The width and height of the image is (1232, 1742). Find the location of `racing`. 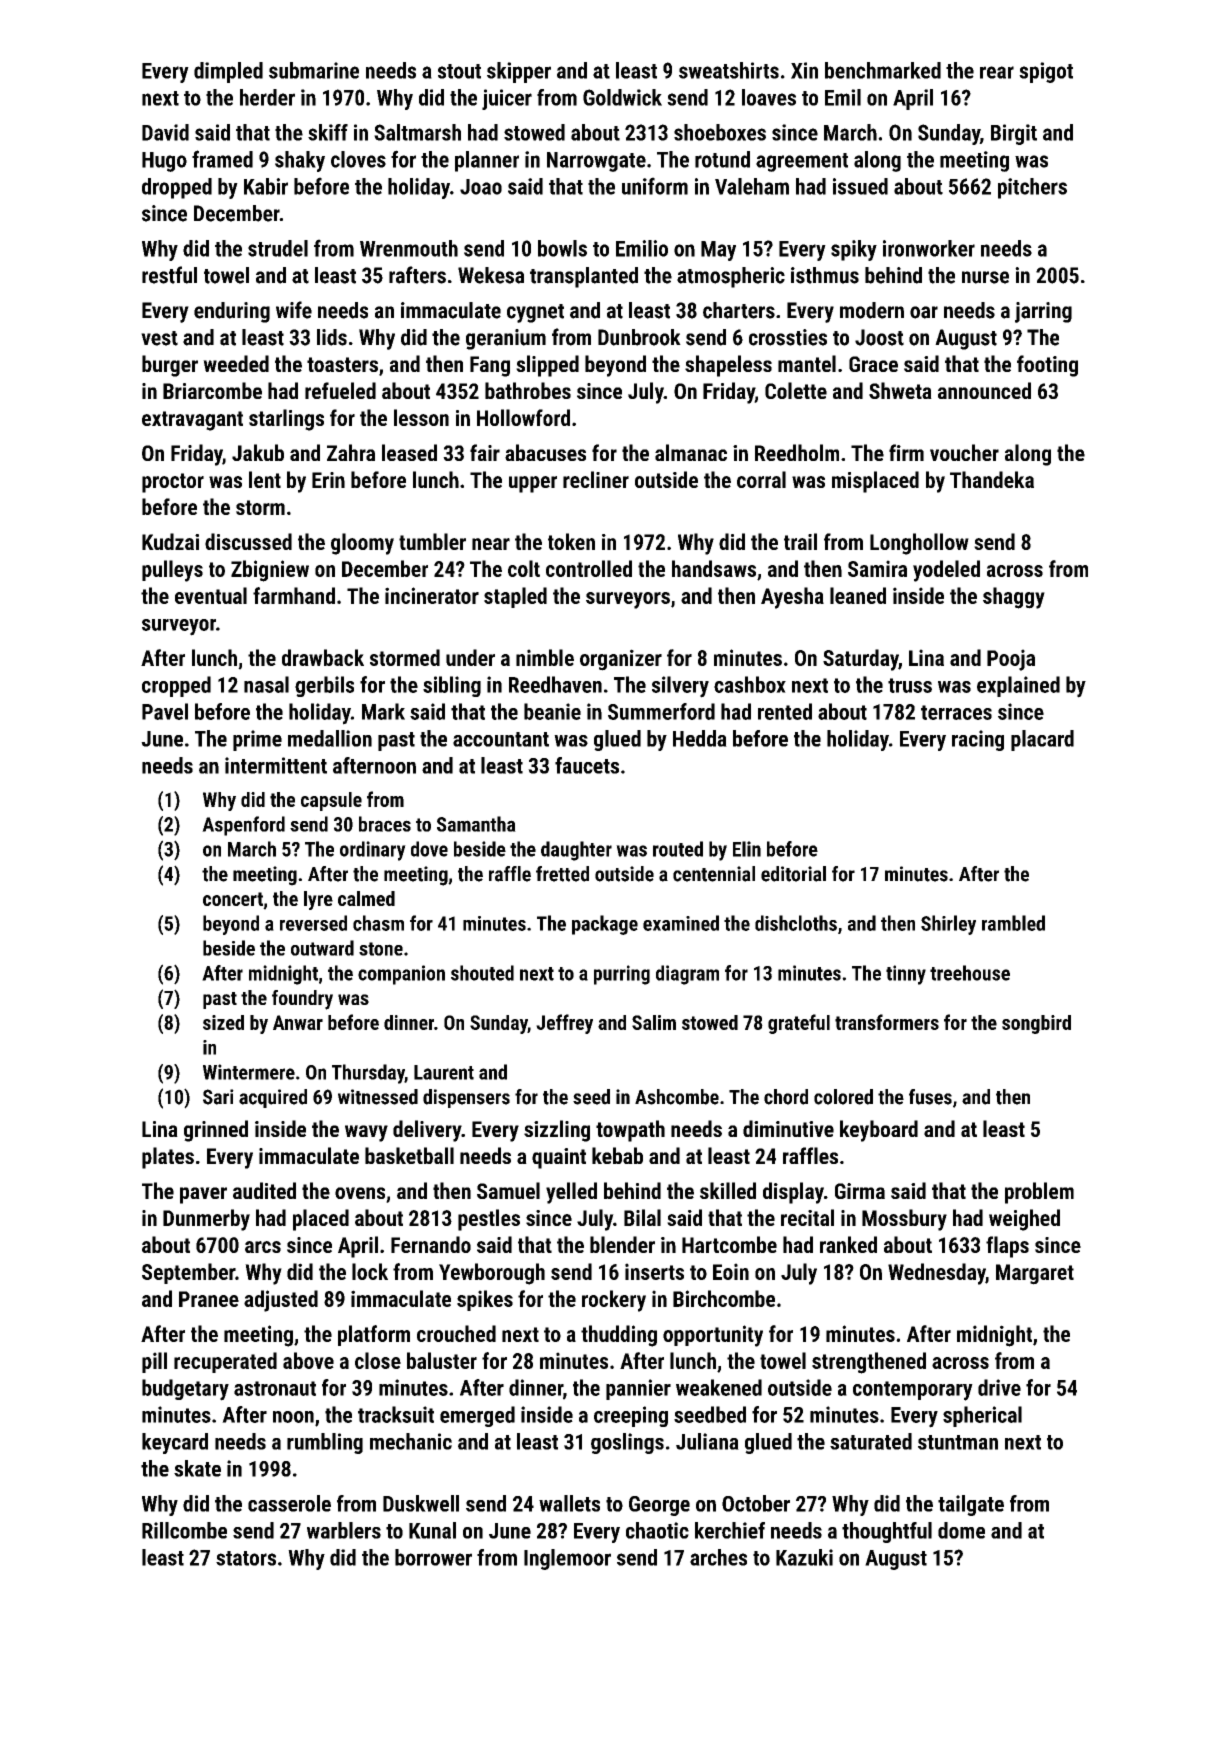

racing is located at coordinates (978, 740).
